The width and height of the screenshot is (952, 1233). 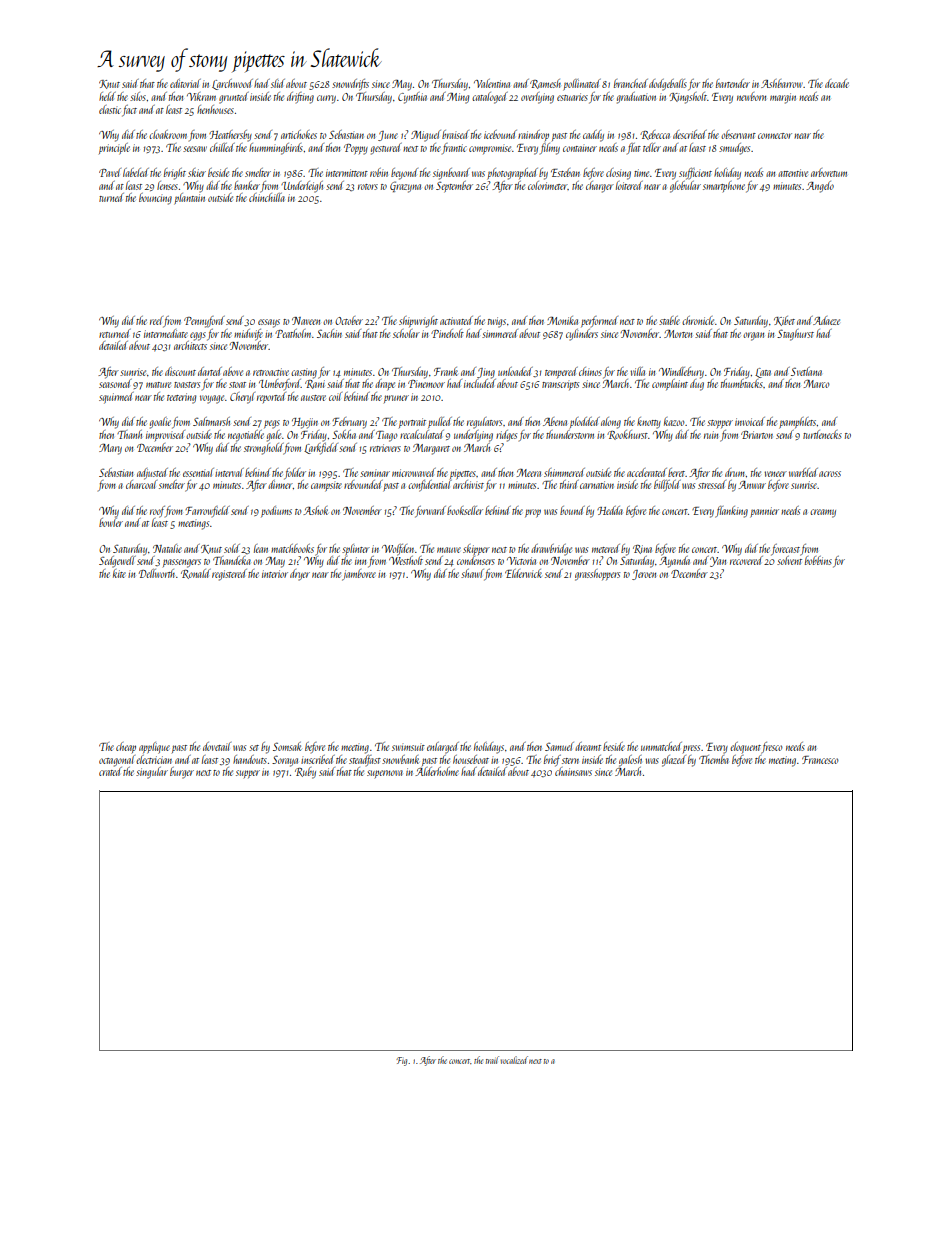 I want to click on Larchwood, so click(x=232, y=84).
